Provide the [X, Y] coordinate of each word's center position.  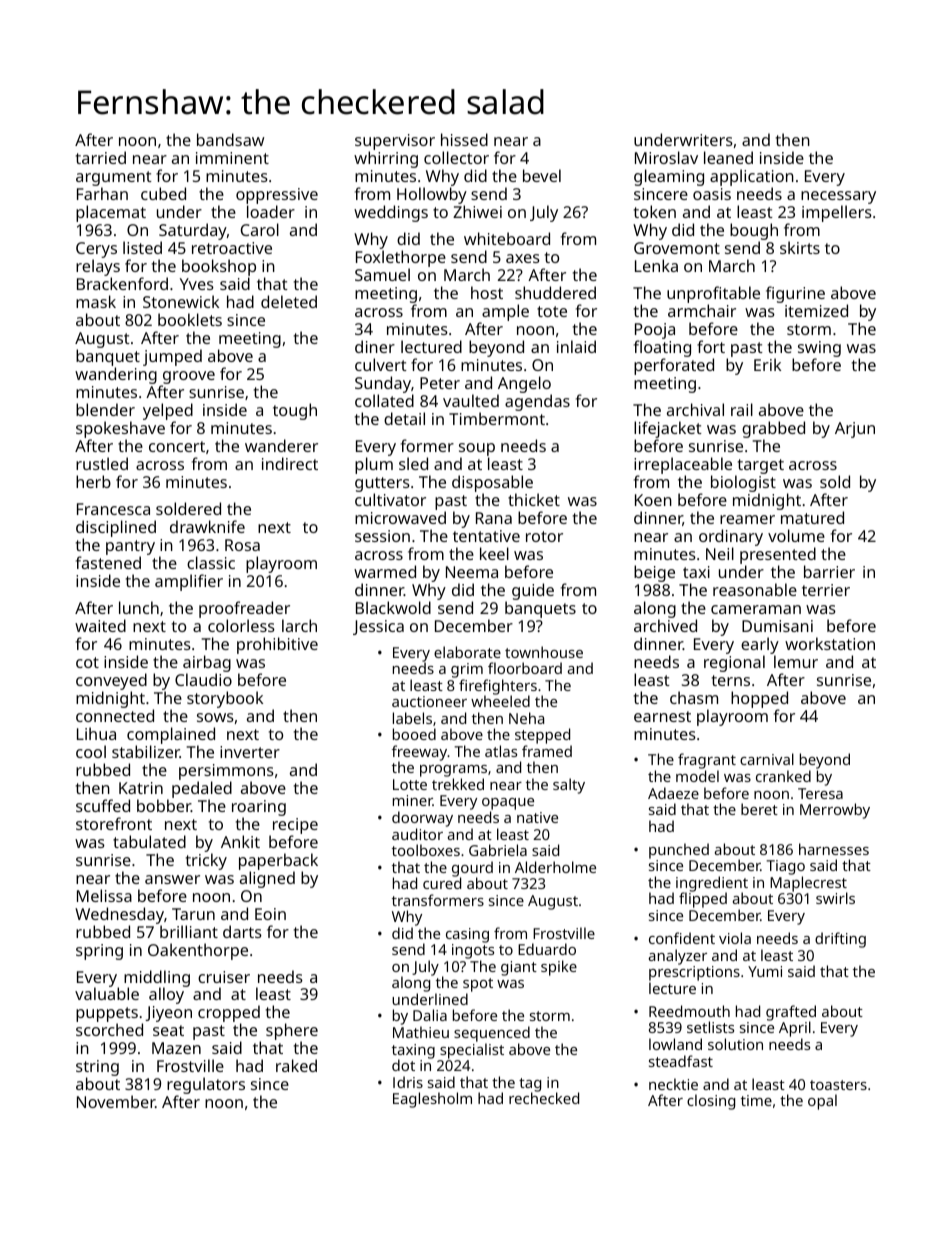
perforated [674, 366]
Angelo [524, 384]
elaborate [467, 652]
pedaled [202, 789]
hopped [759, 699]
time [756, 1100]
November [116, 1101]
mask [96, 301]
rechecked [544, 1098]
